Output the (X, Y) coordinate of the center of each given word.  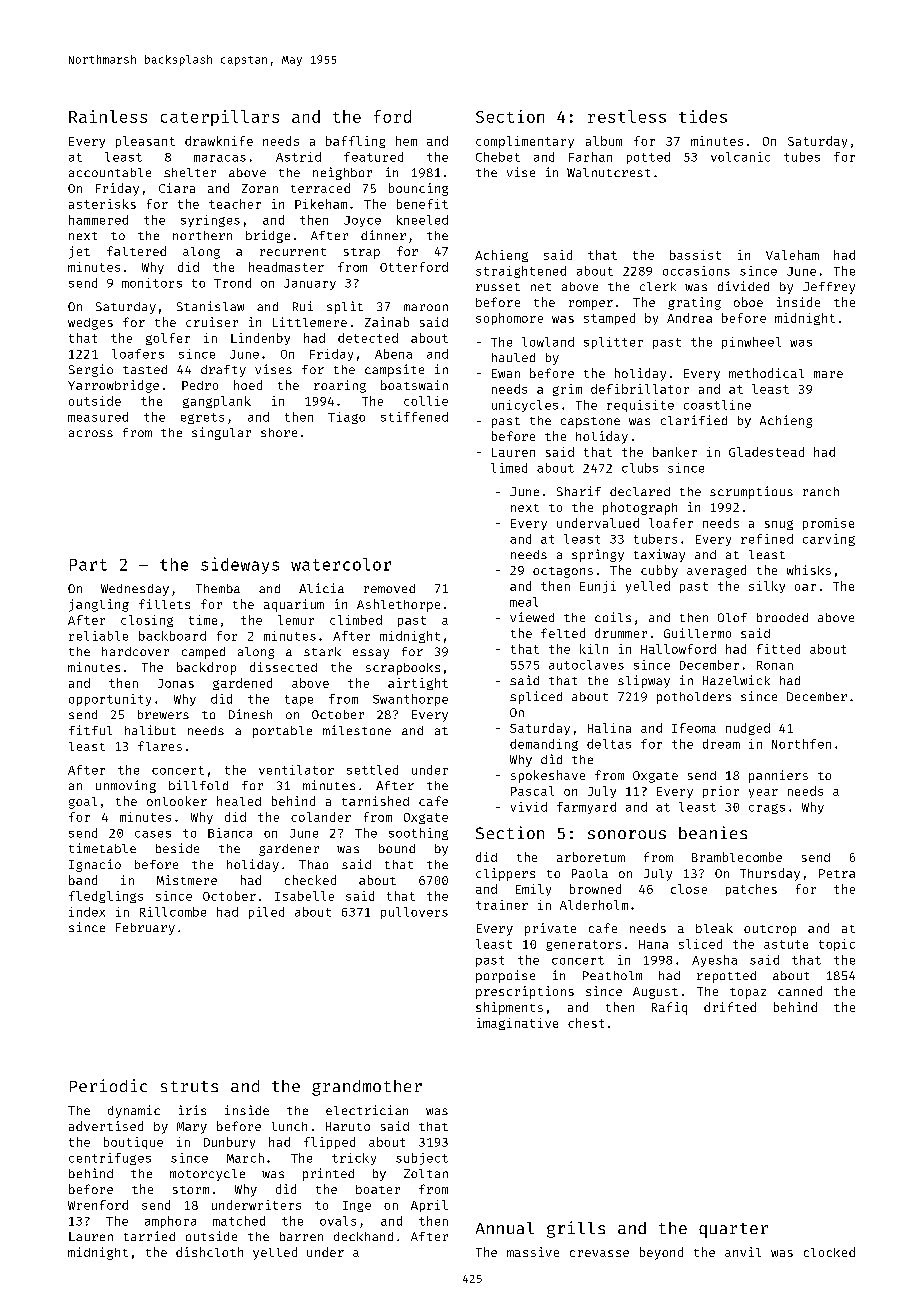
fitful (90, 730)
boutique (133, 1143)
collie (426, 401)
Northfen (801, 744)
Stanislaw (210, 306)
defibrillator (640, 389)
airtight (418, 684)
